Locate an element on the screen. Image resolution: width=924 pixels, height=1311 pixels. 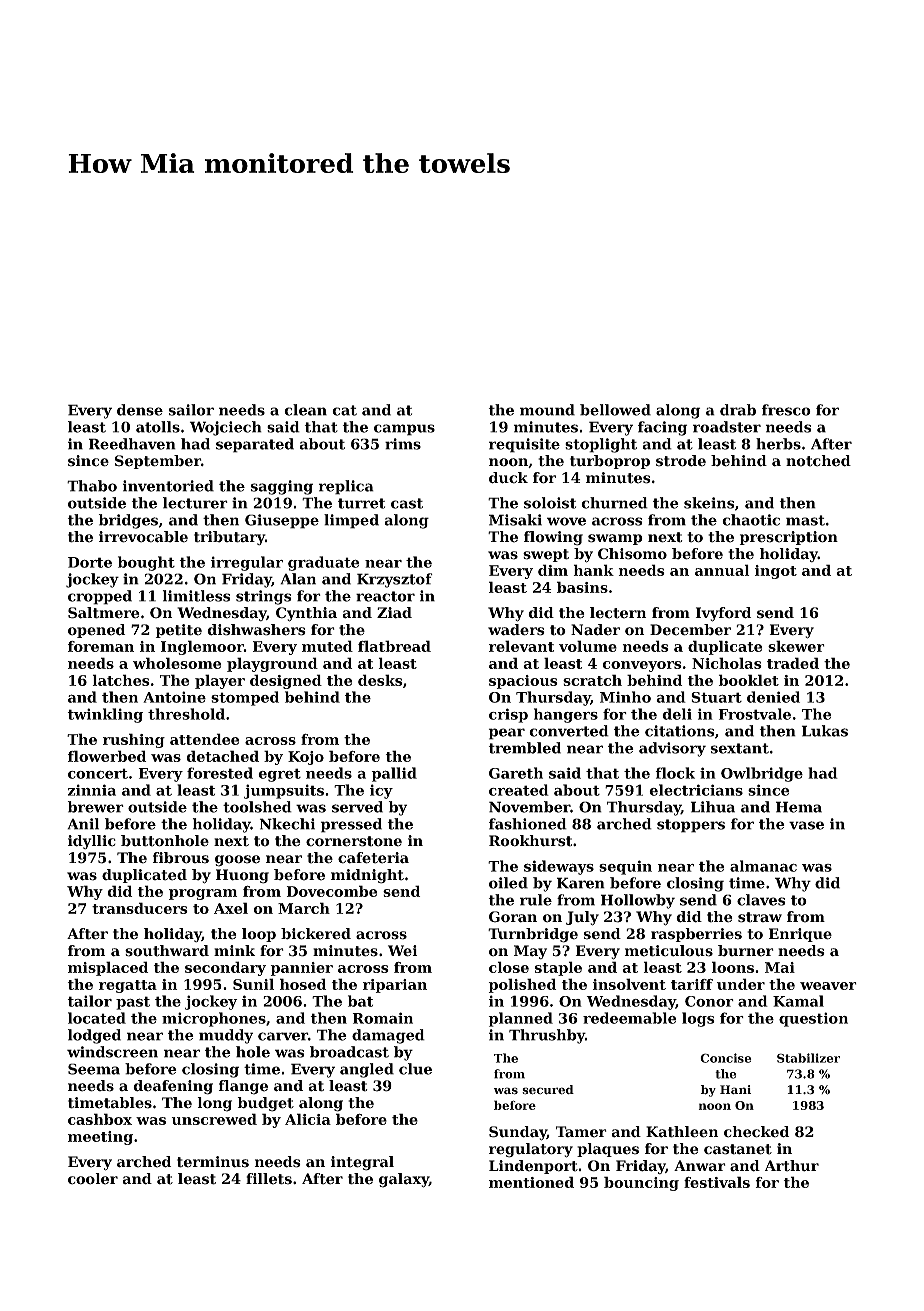
skeins is located at coordinates (709, 503).
